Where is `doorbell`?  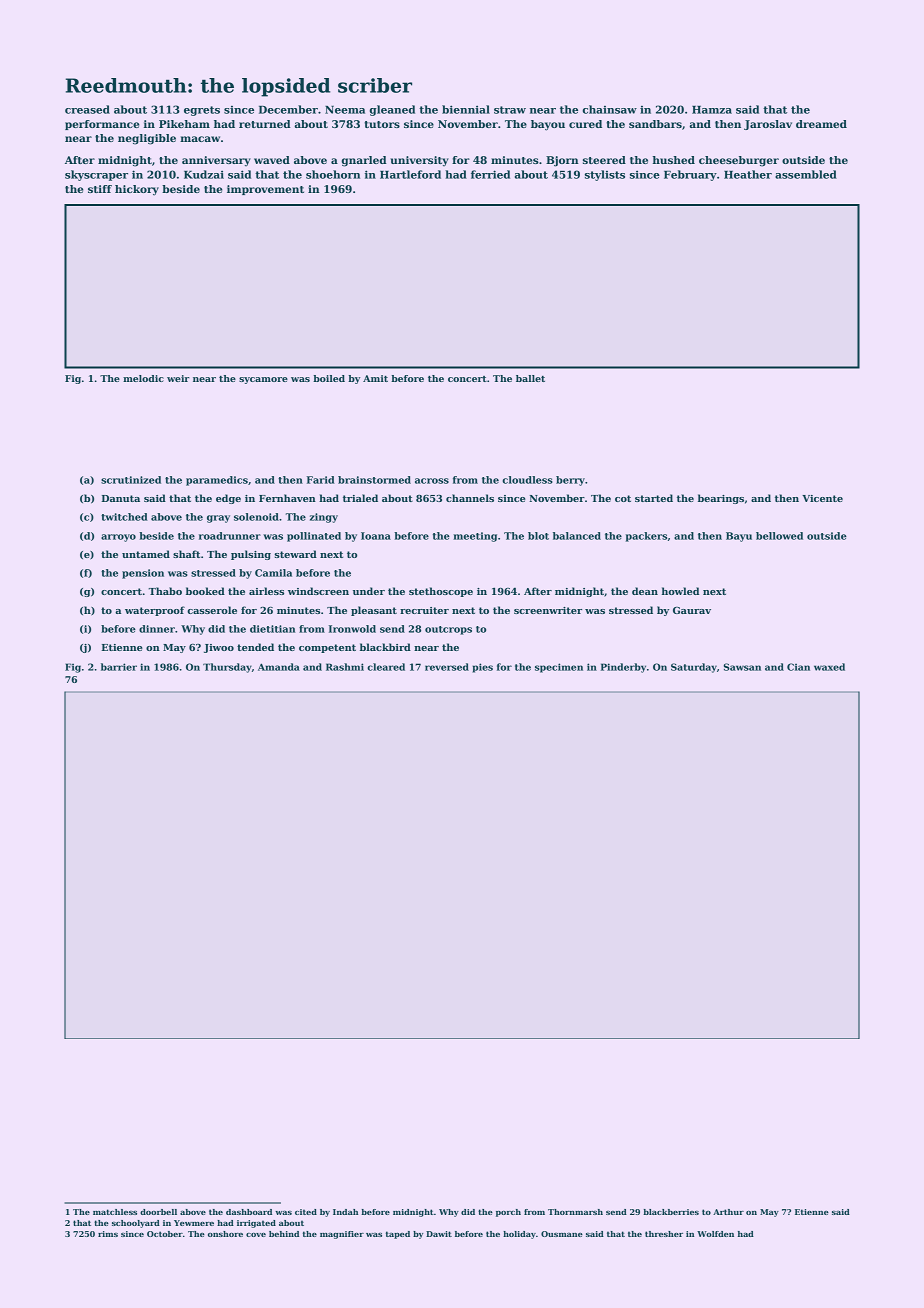
doorbell is located at coordinates (158, 1212).
